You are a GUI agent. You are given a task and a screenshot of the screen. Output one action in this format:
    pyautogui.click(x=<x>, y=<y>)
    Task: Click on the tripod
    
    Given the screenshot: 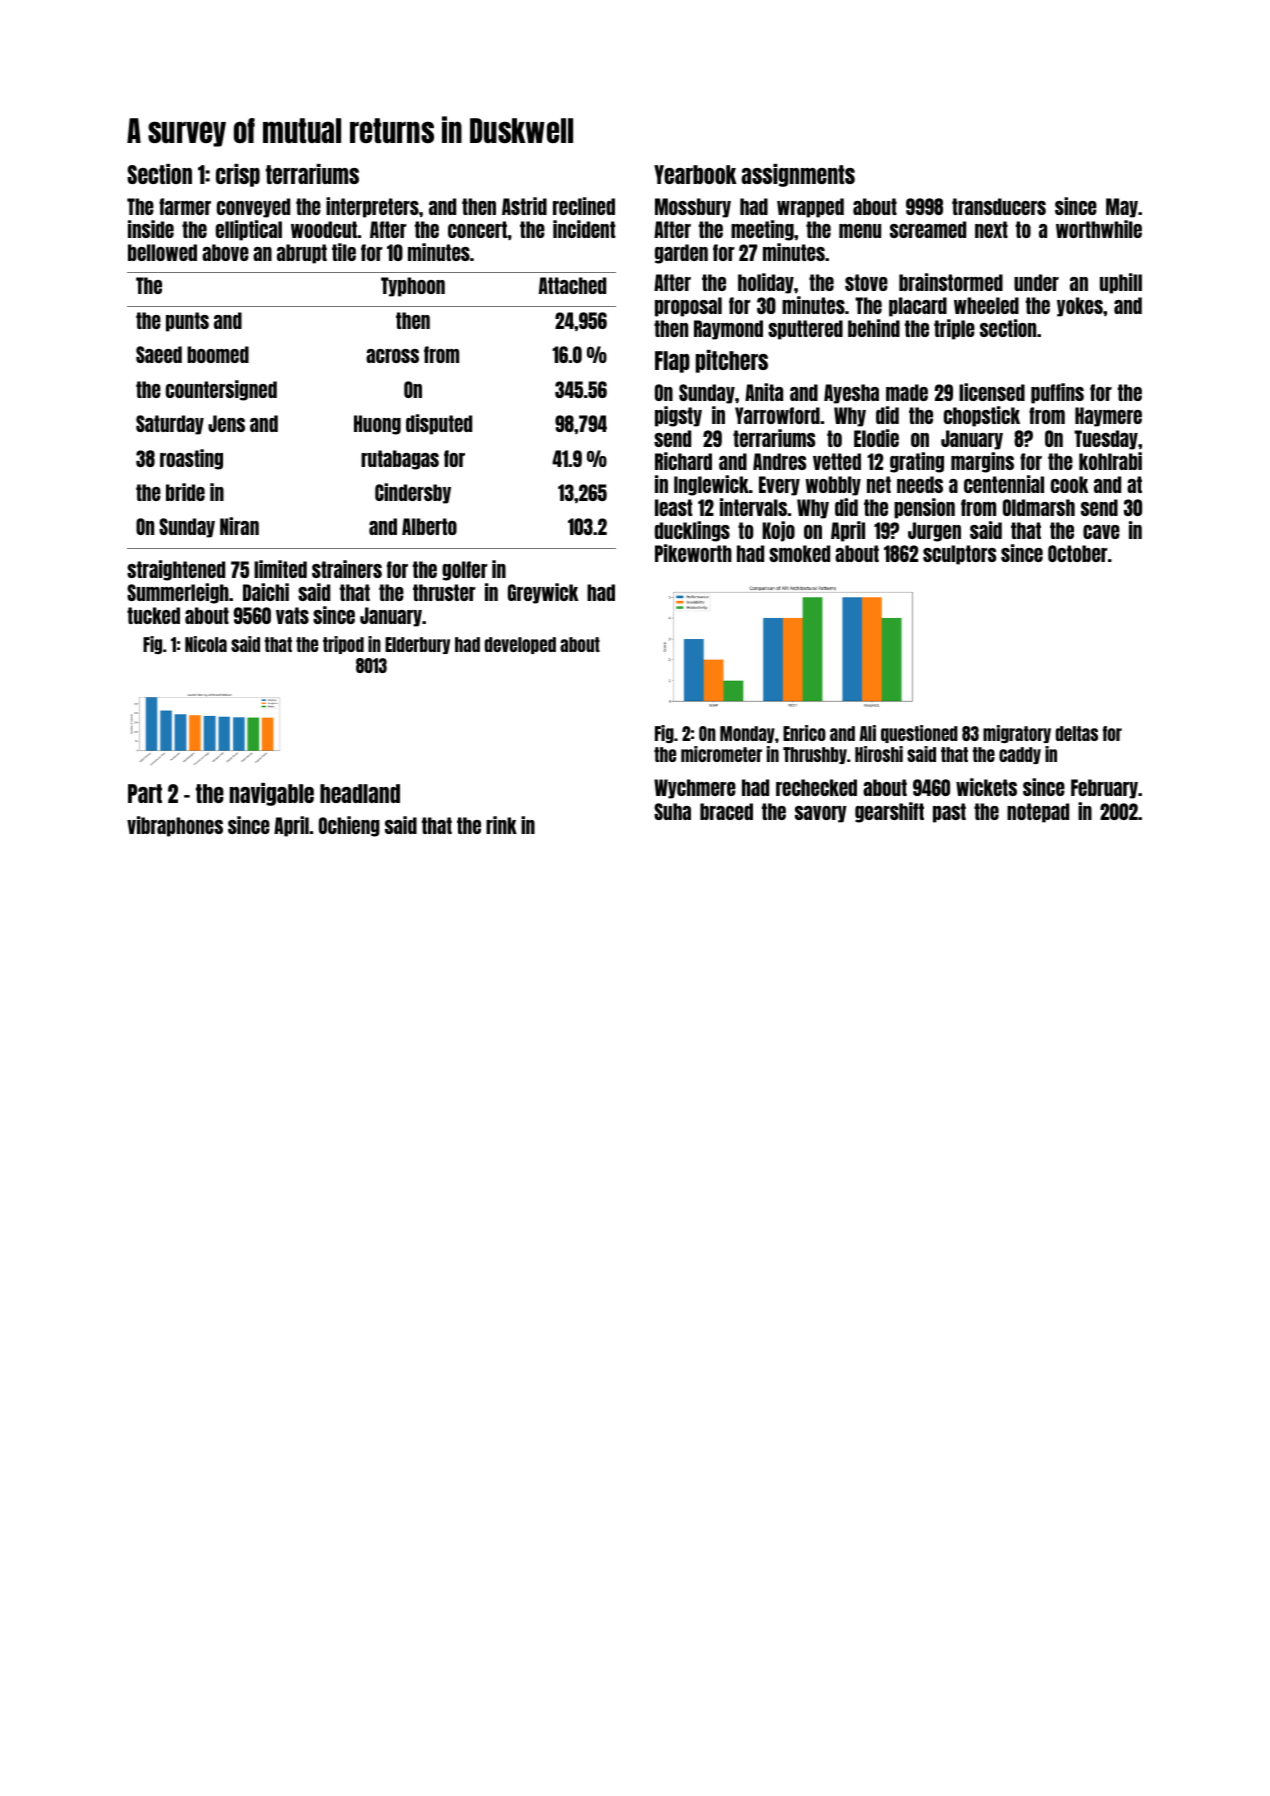 What is the action you would take?
    pyautogui.click(x=343, y=645)
